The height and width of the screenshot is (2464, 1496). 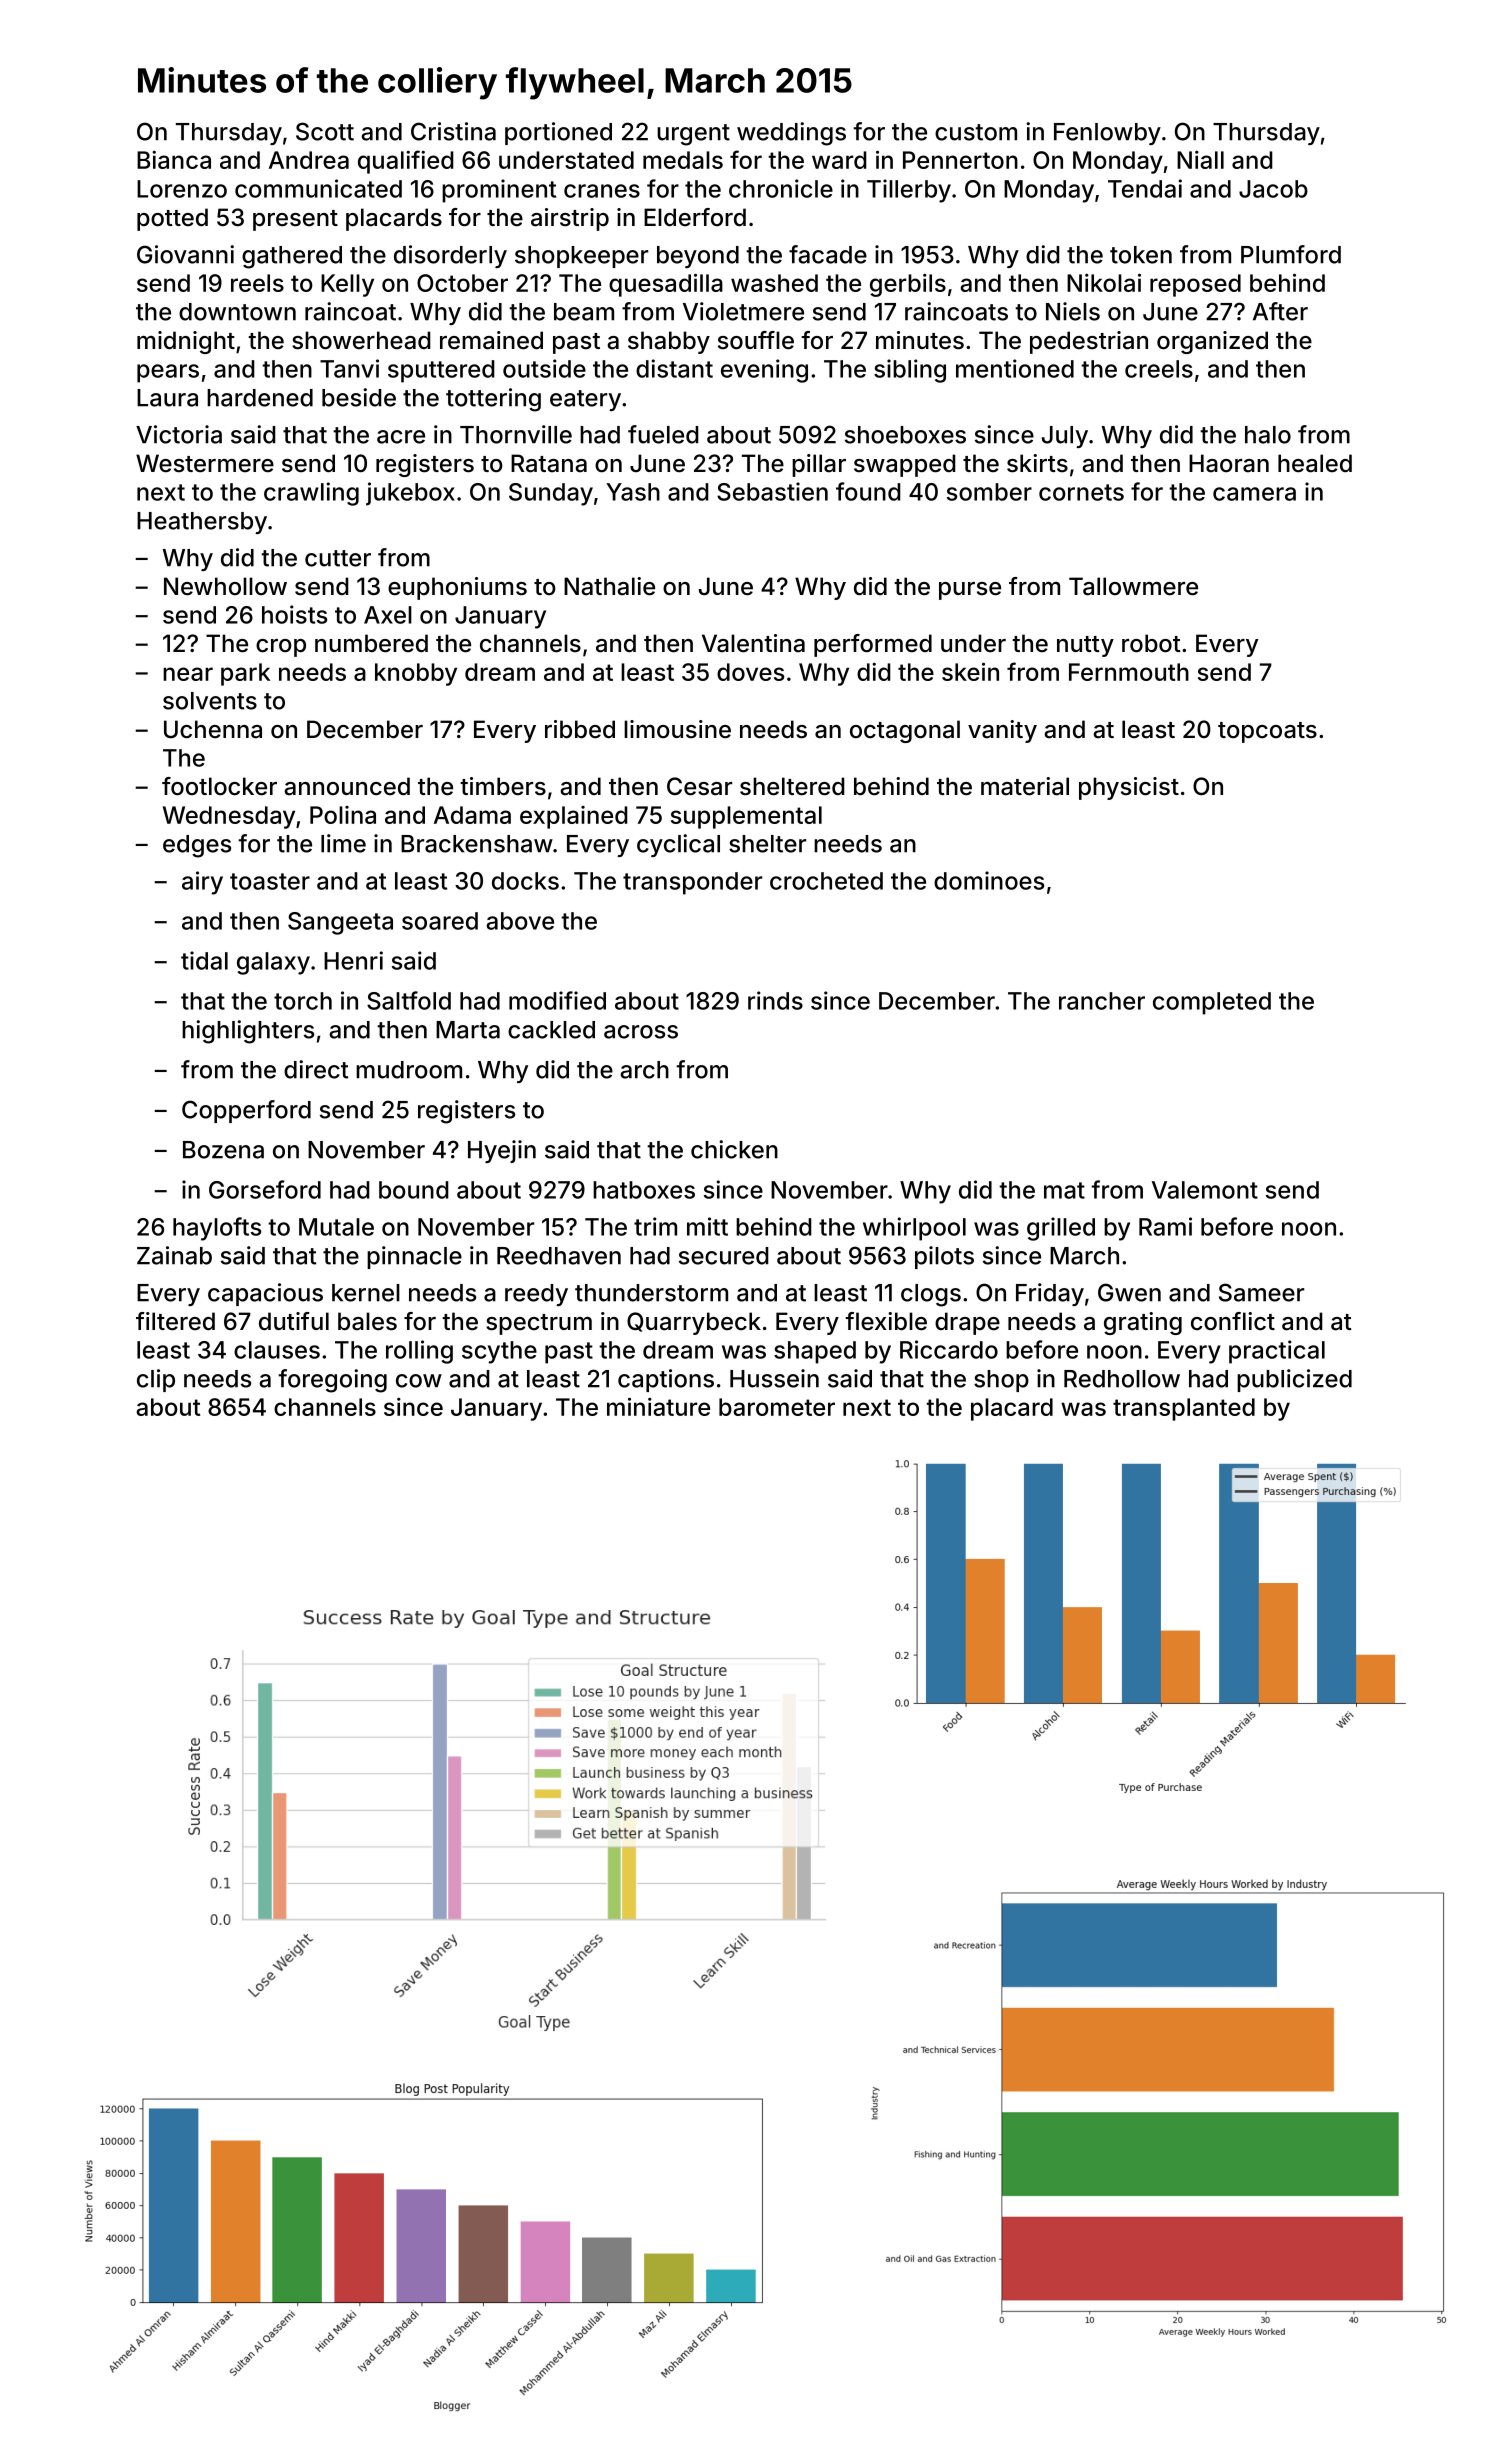 What do you see at coordinates (1107, 134) in the screenshot?
I see `Fenlowby` at bounding box center [1107, 134].
